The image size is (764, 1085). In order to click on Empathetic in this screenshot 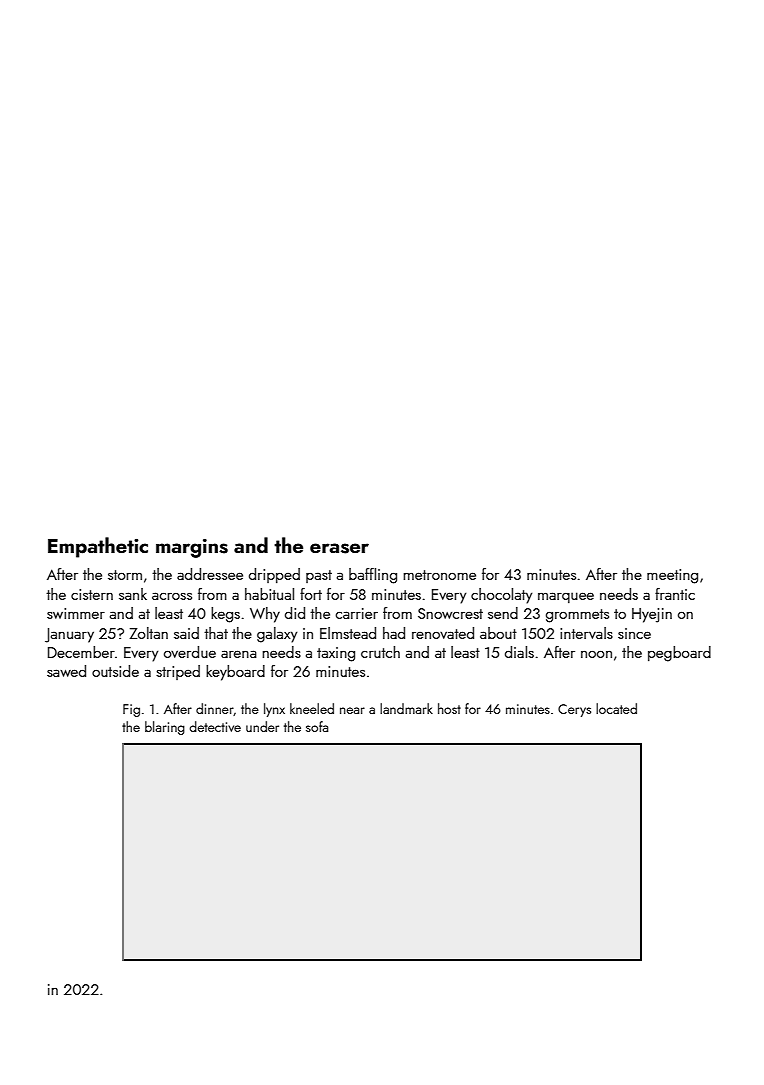, I will do `click(98, 547)`.
